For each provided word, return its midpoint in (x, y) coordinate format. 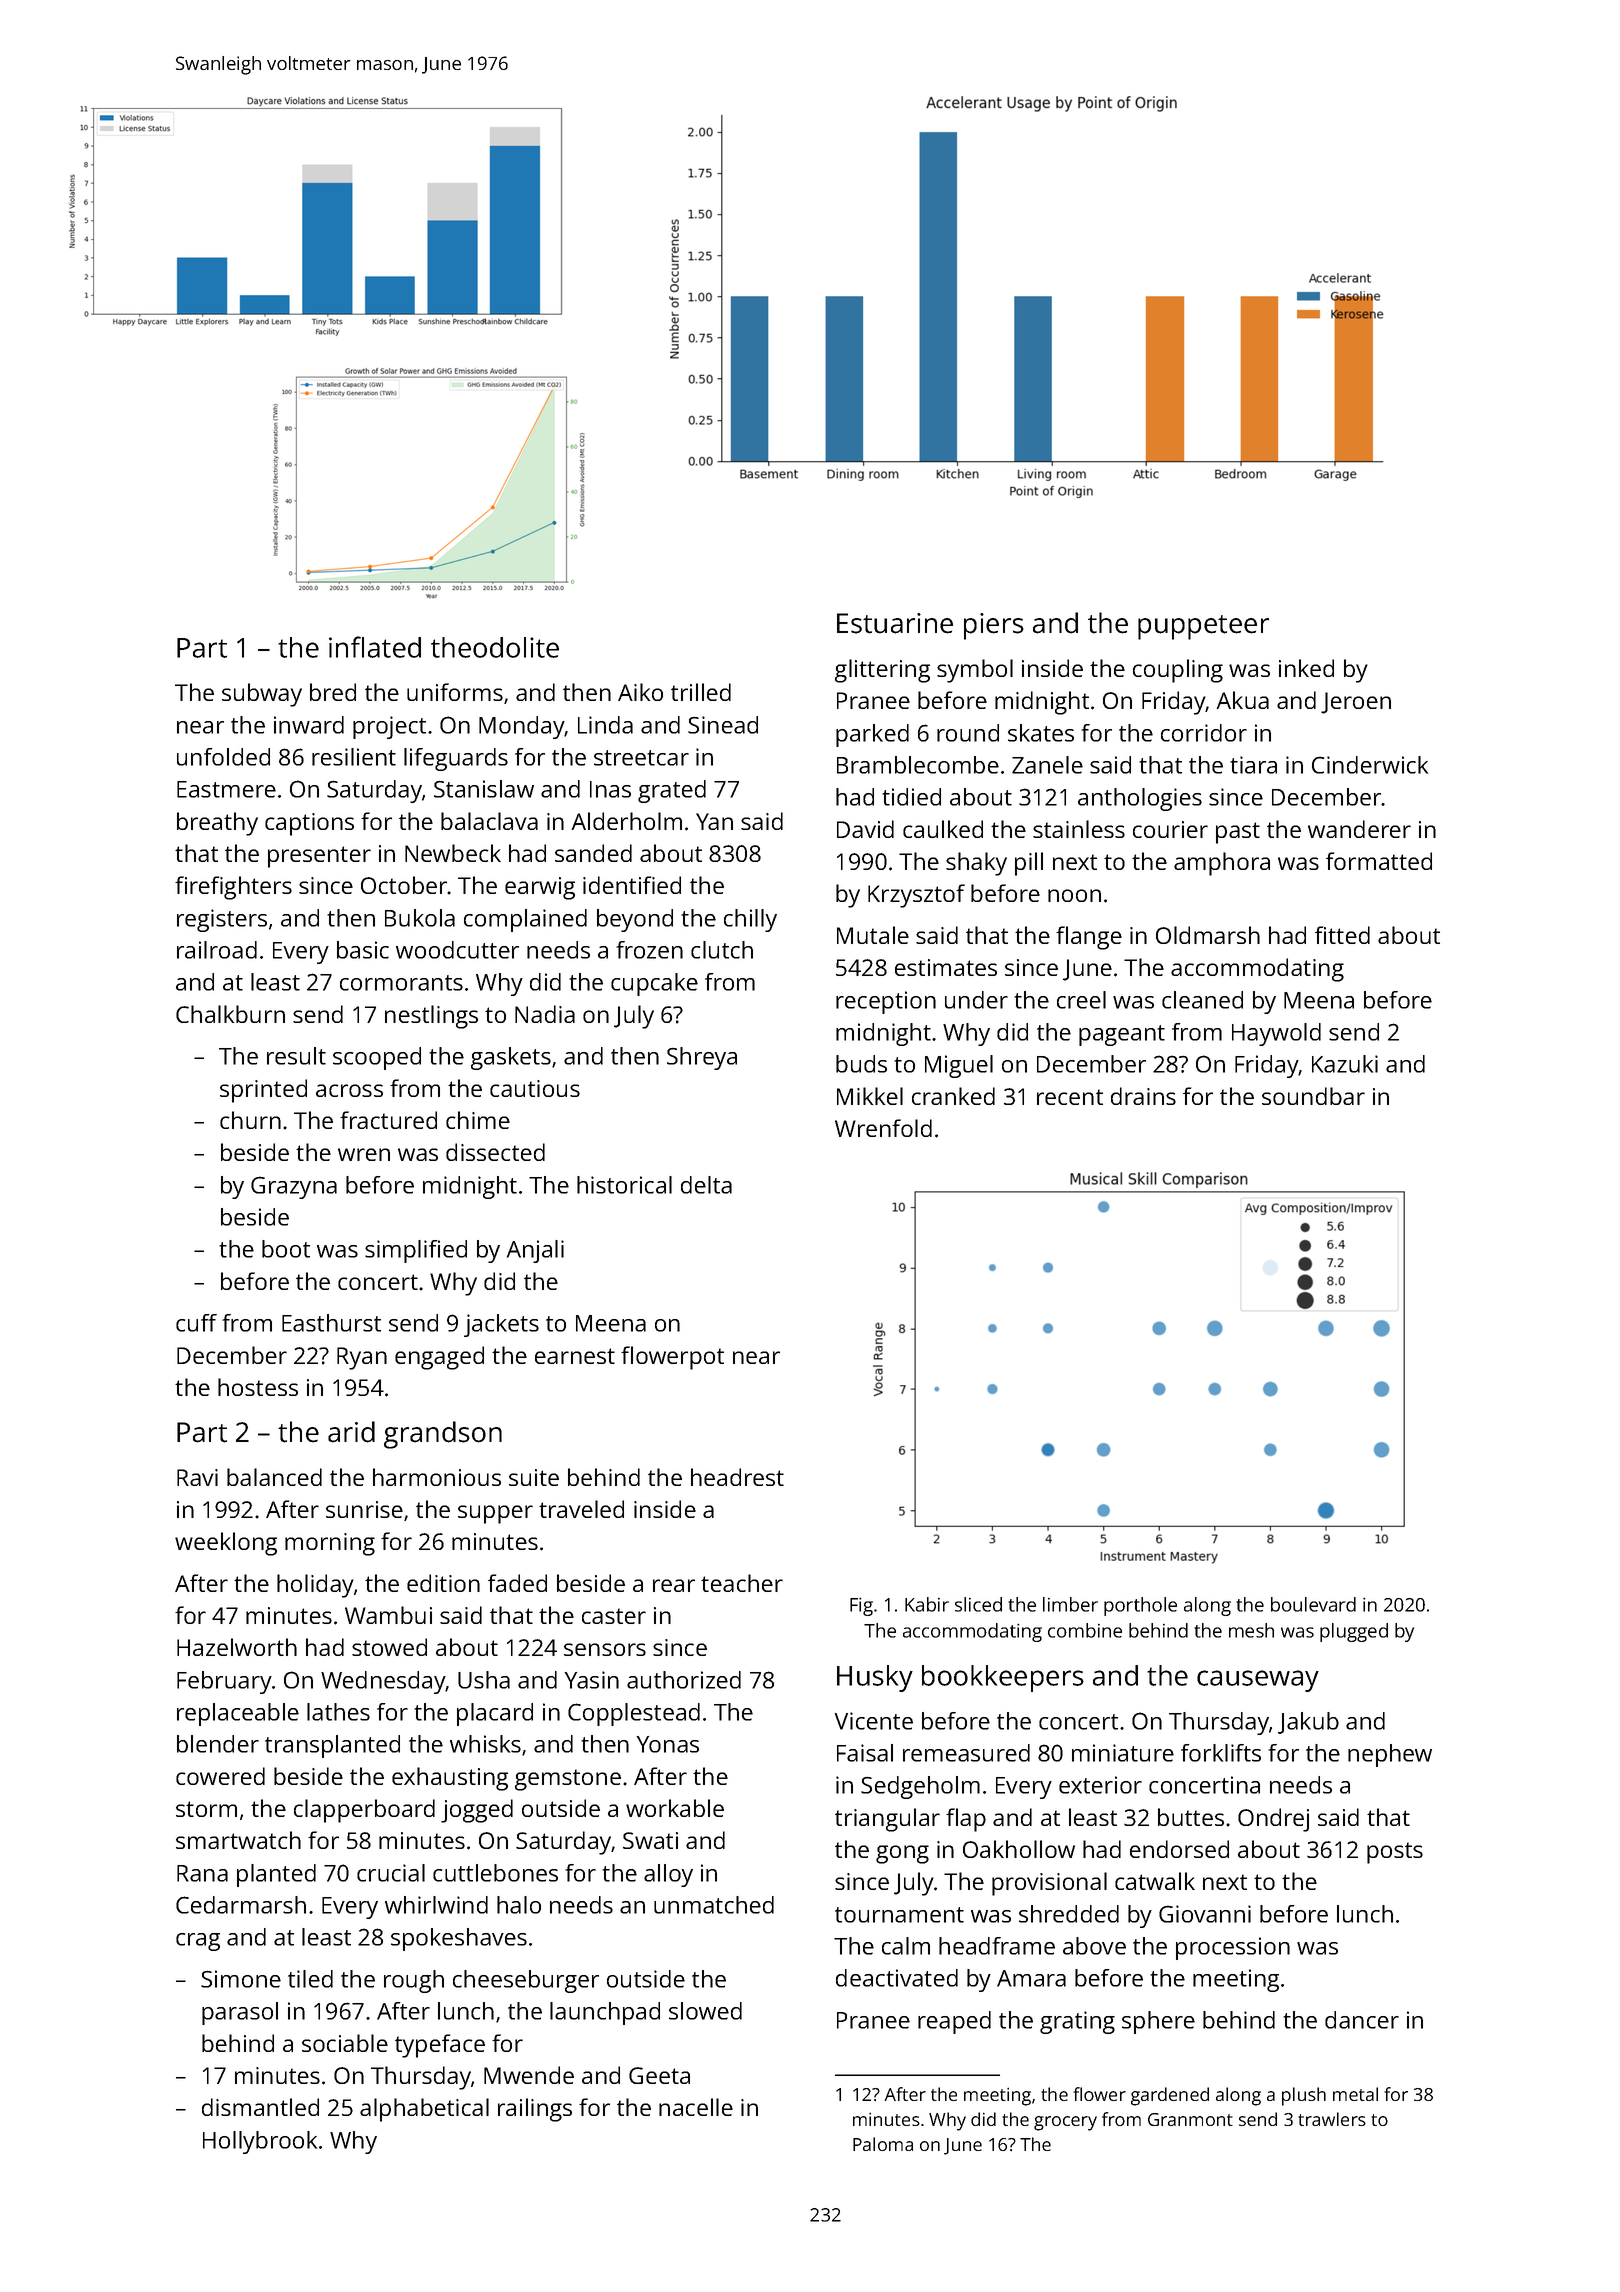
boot (286, 1249)
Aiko (640, 692)
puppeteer (1203, 627)
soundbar (1313, 1096)
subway (262, 695)
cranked (953, 1096)
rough (414, 1981)
